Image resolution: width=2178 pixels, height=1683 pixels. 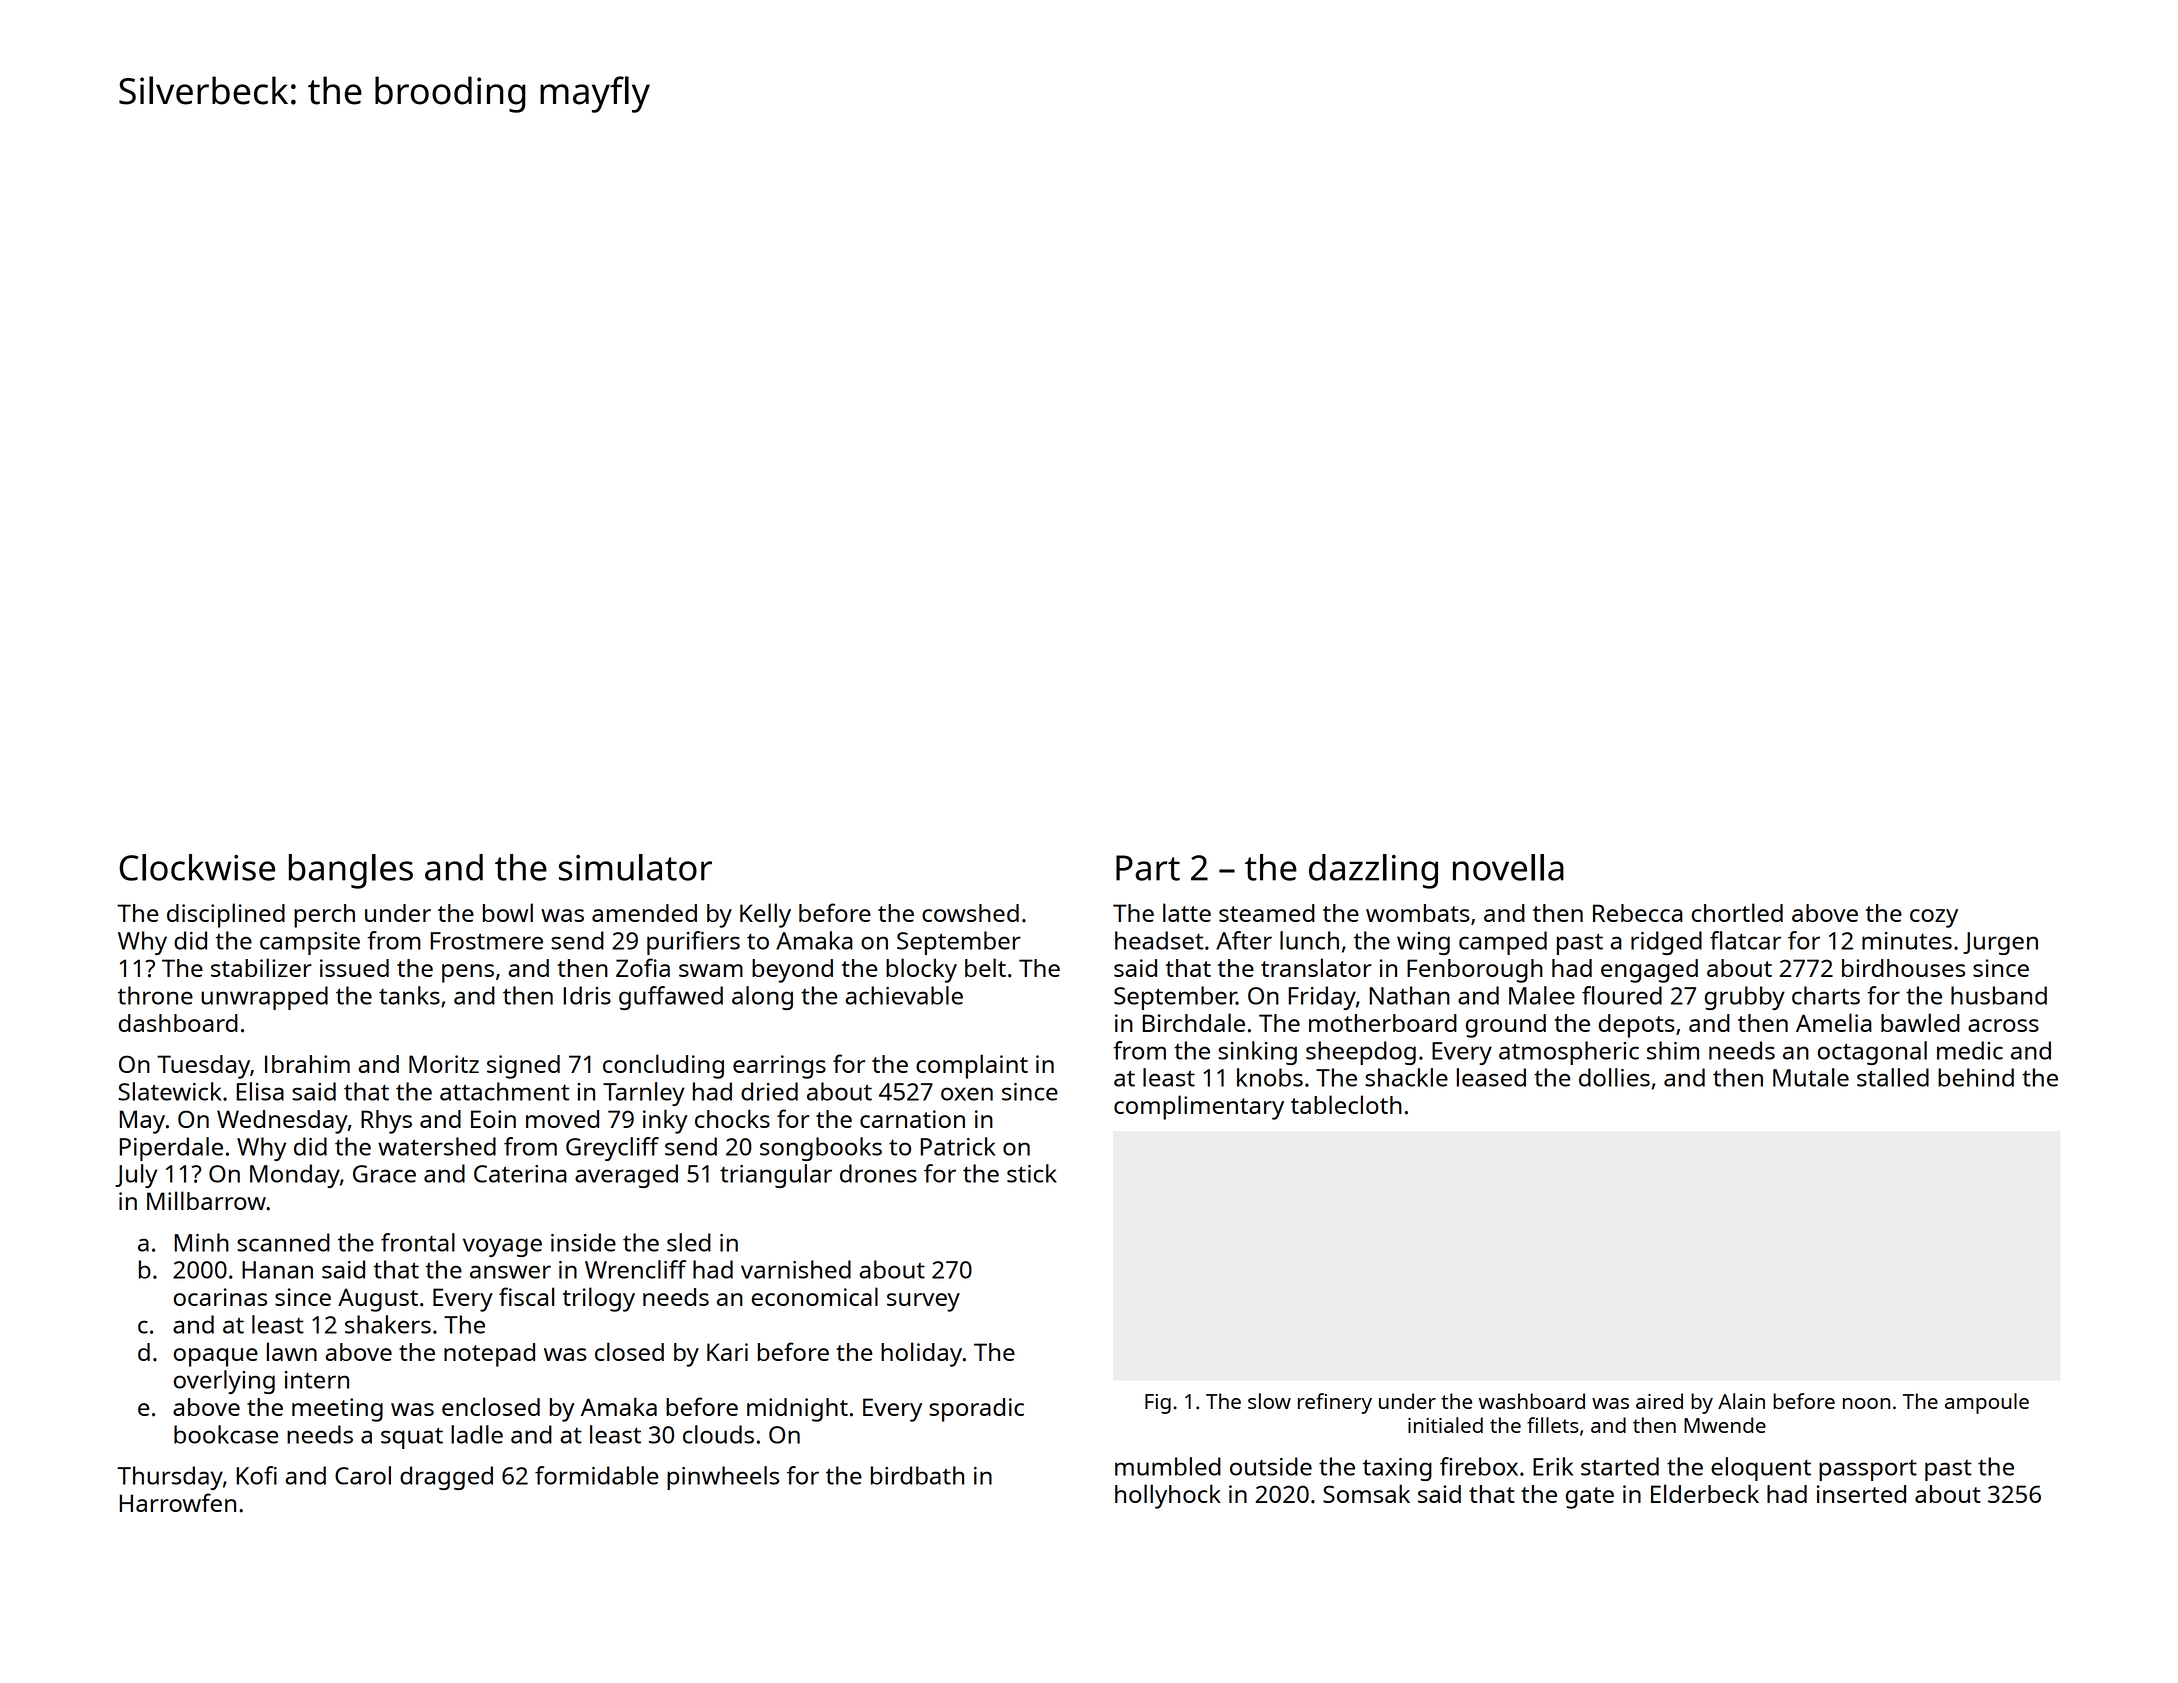 I want to click on behind, so click(x=1976, y=1077).
